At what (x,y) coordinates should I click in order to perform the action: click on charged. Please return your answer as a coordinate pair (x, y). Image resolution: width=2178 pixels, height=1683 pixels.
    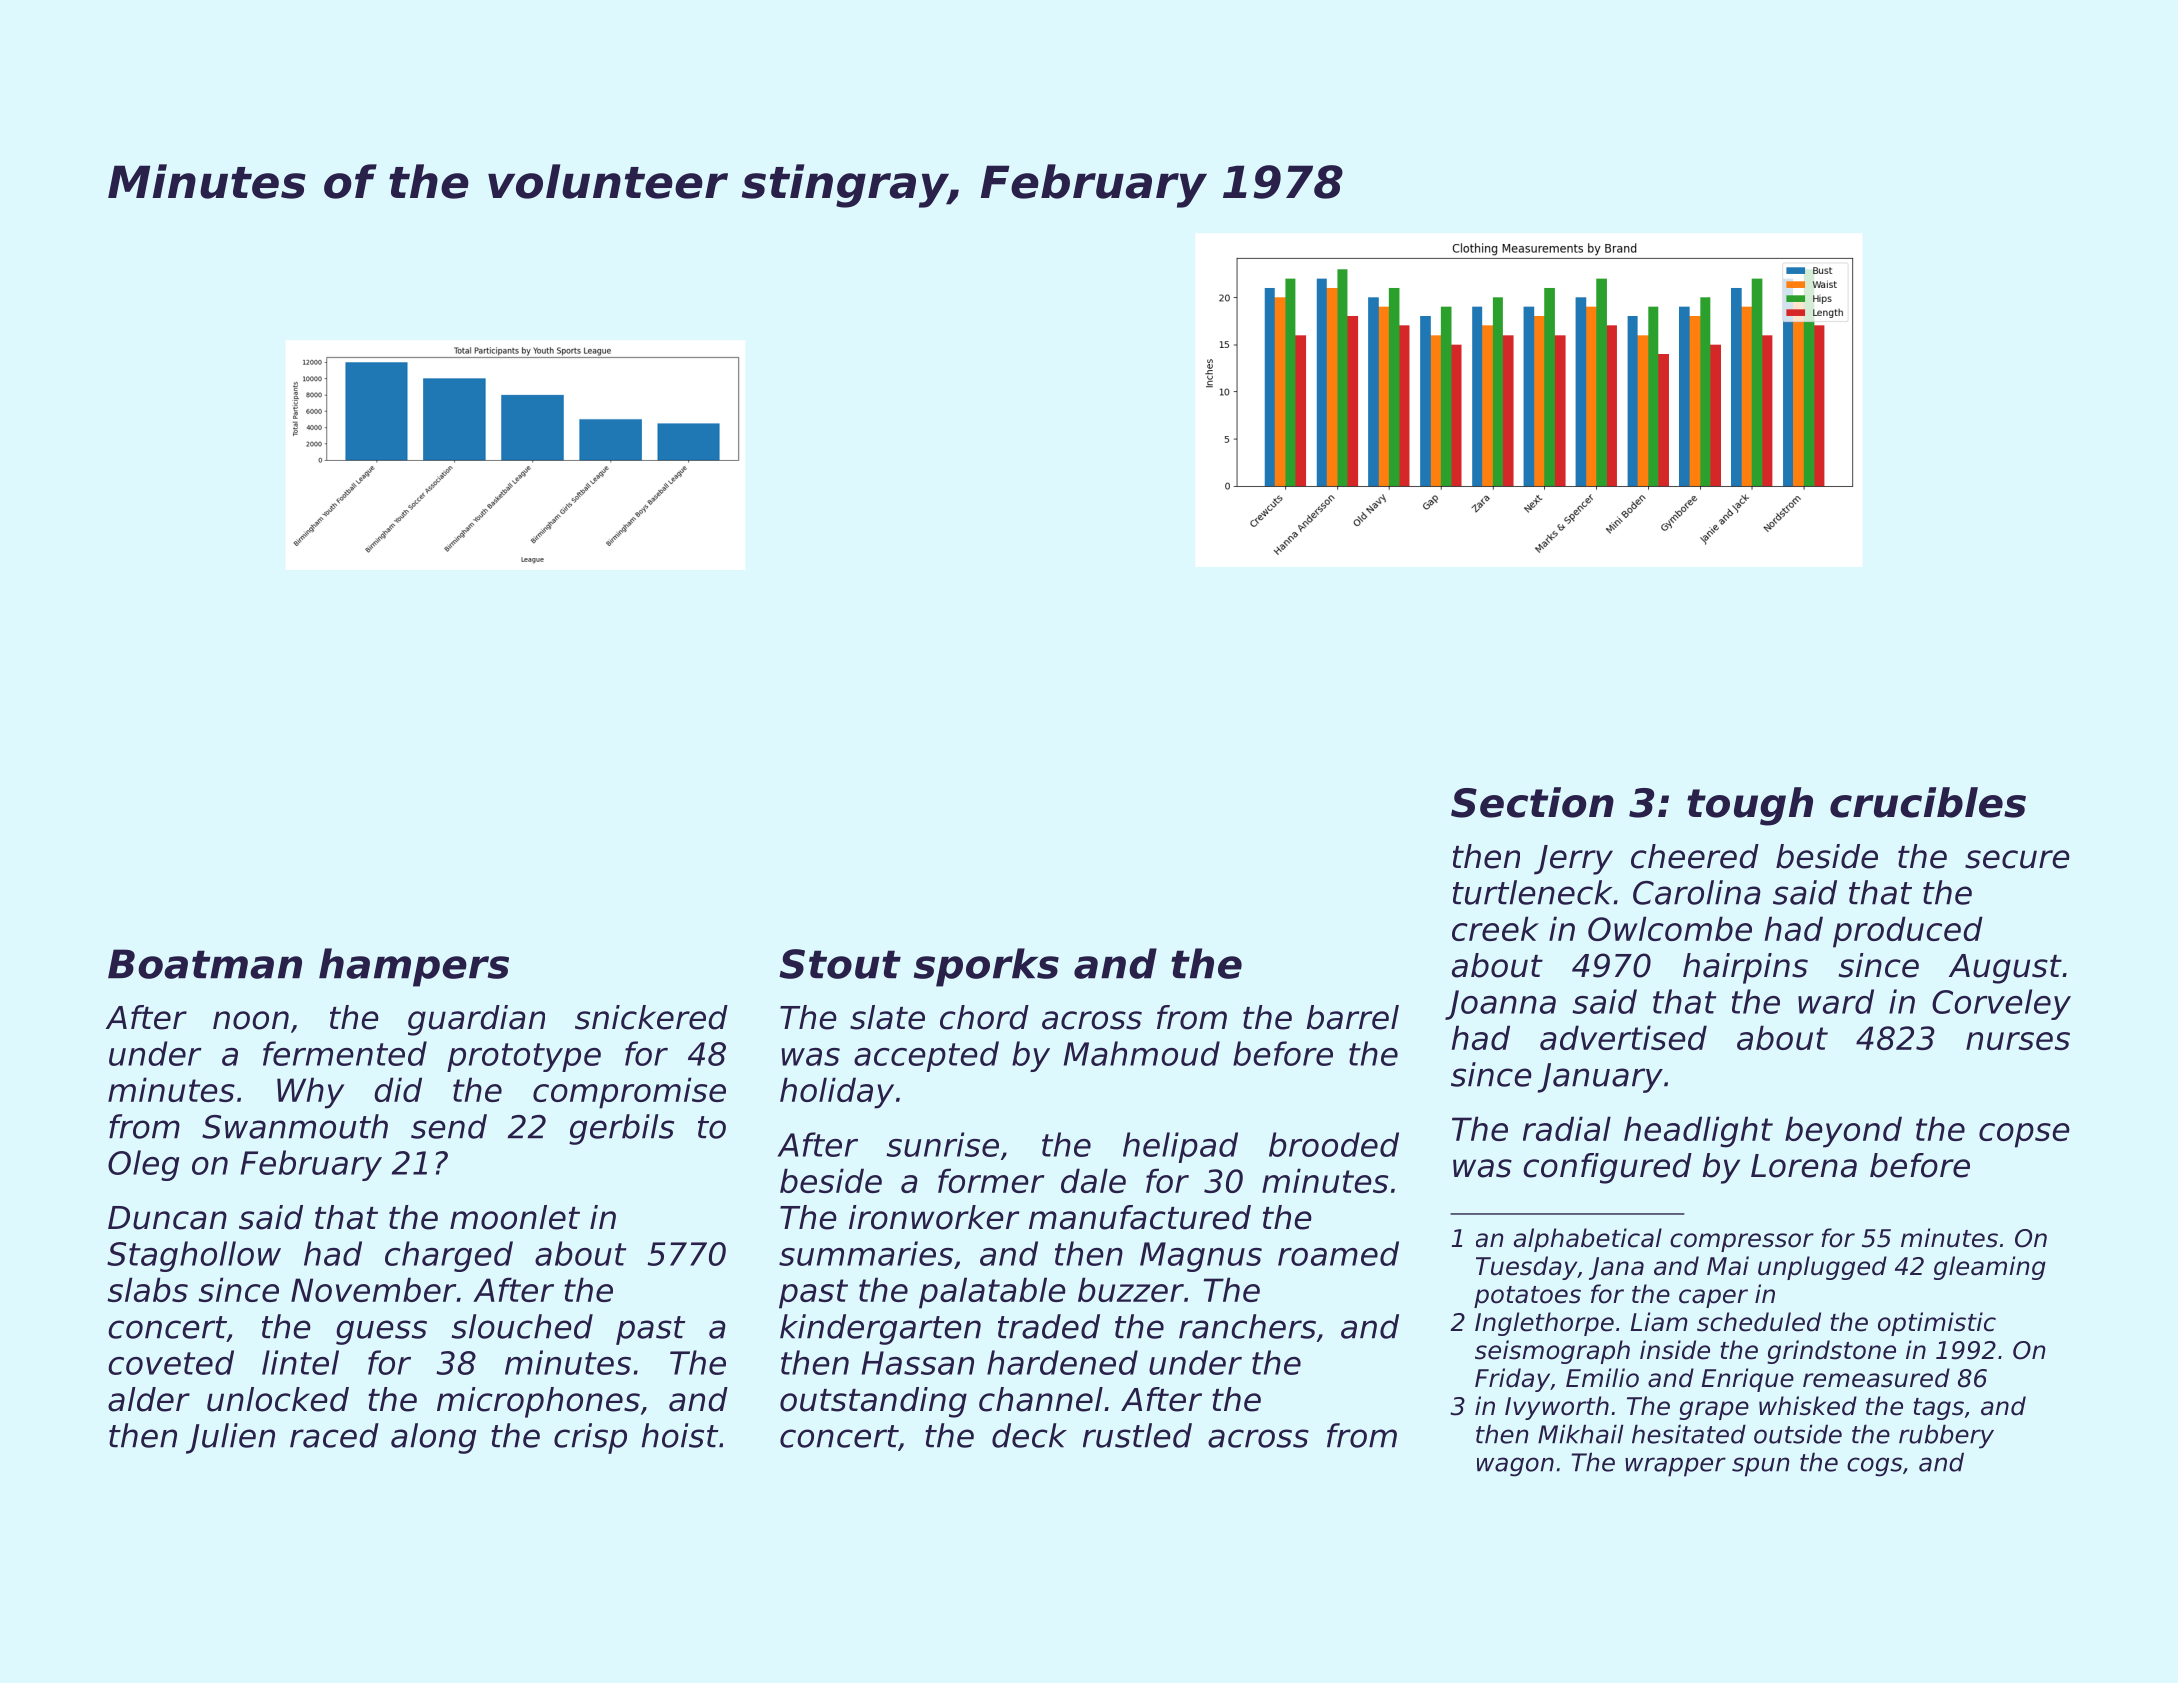
    Looking at the image, I should click on (449, 1256).
